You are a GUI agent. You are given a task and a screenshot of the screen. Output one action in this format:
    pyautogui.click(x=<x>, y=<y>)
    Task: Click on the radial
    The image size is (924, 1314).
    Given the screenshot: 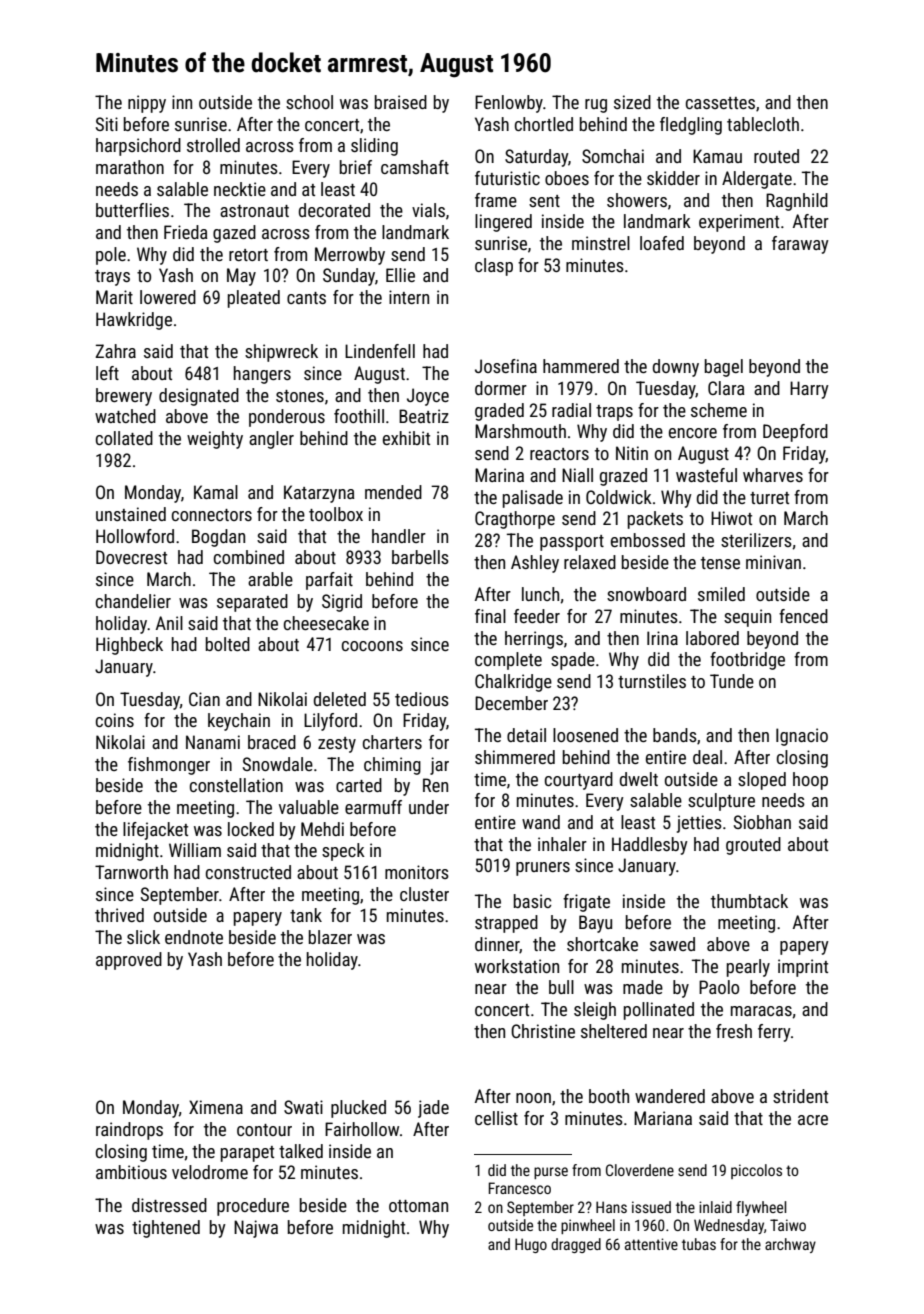 What is the action you would take?
    pyautogui.click(x=571, y=410)
